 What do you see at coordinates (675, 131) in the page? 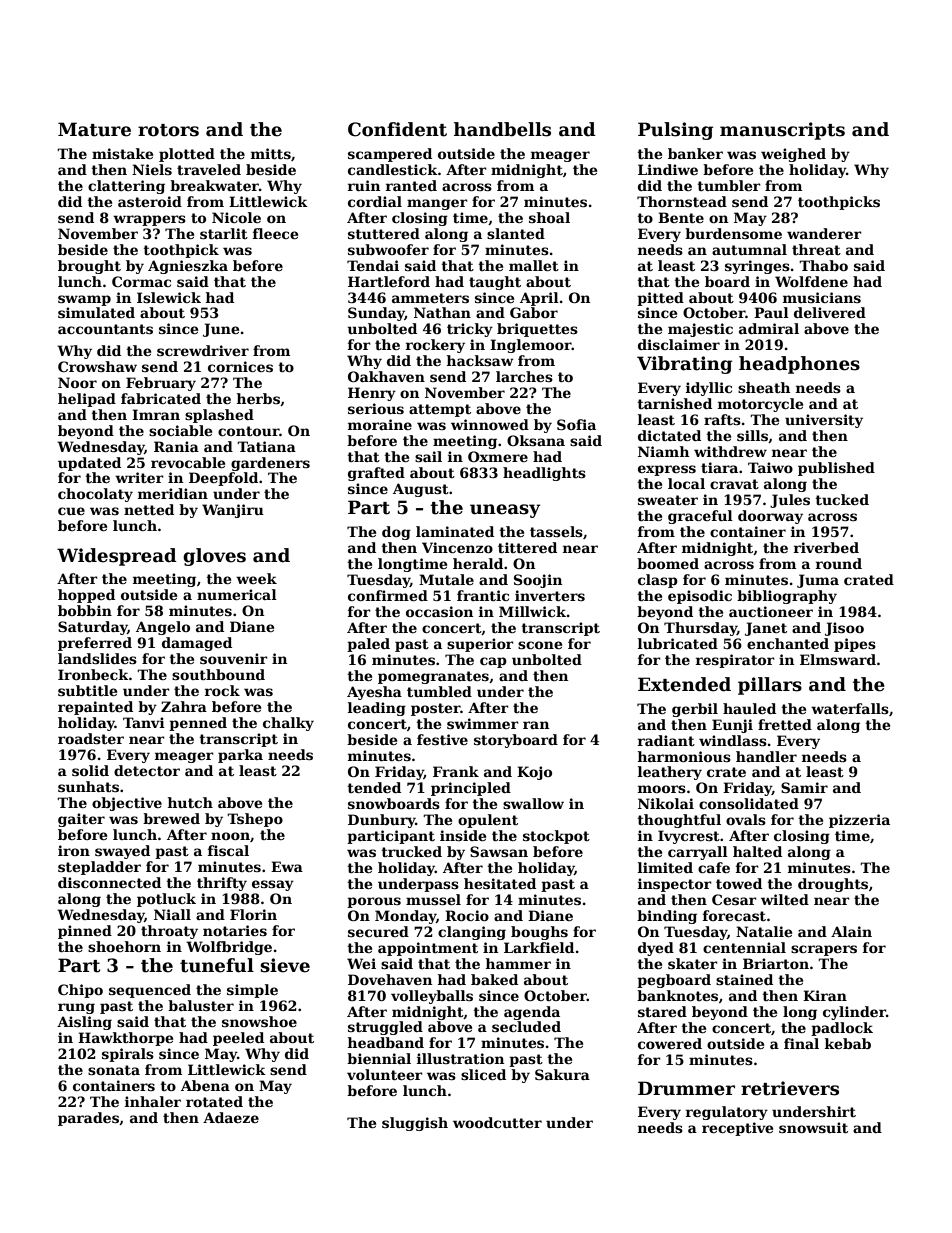
I see `Pulsing` at bounding box center [675, 131].
